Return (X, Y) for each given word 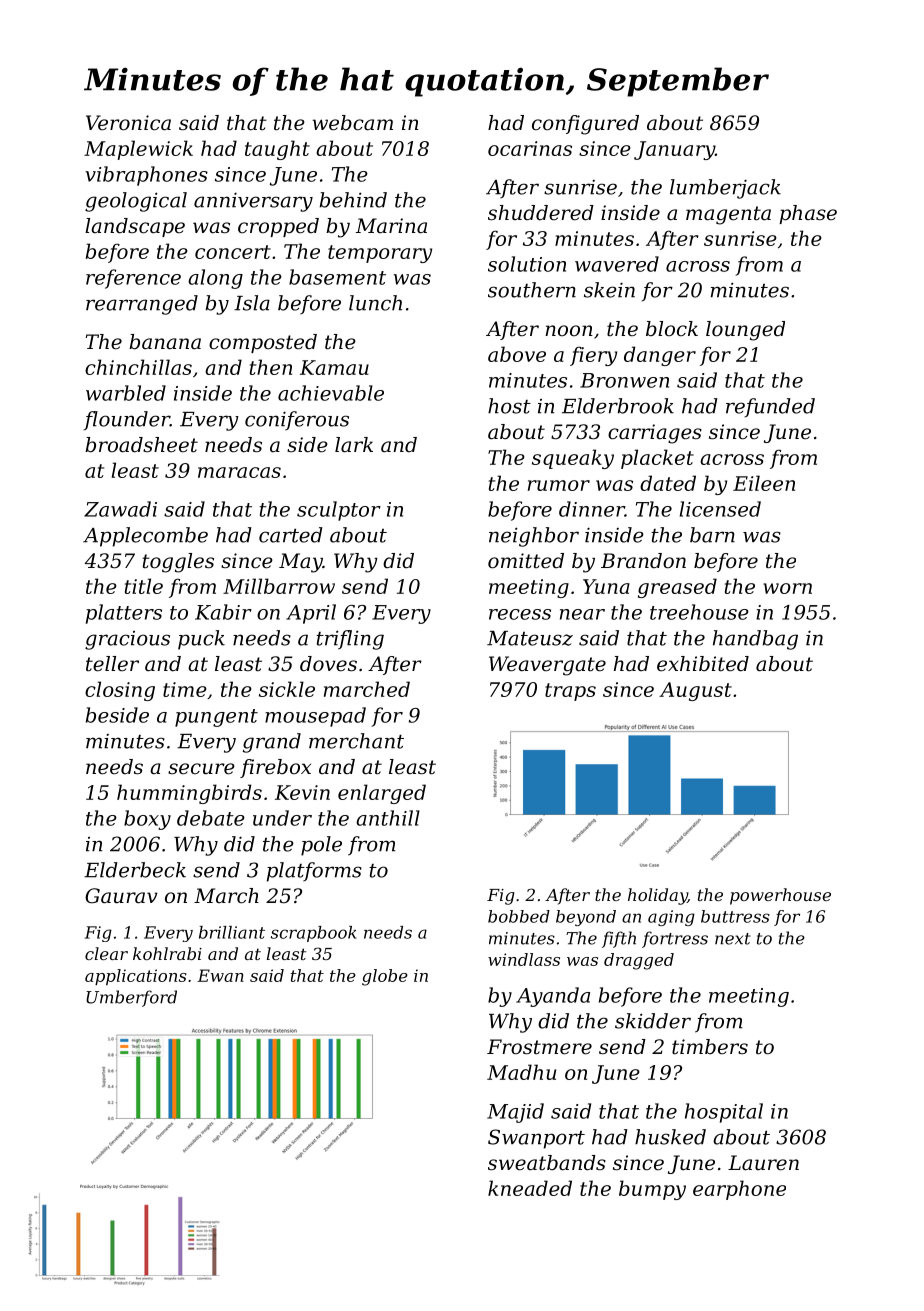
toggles (178, 563)
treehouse (699, 612)
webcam (353, 123)
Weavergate (547, 666)
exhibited (703, 664)
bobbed (519, 916)
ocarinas (530, 148)
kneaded (530, 1188)
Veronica (128, 123)
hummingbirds (189, 794)
